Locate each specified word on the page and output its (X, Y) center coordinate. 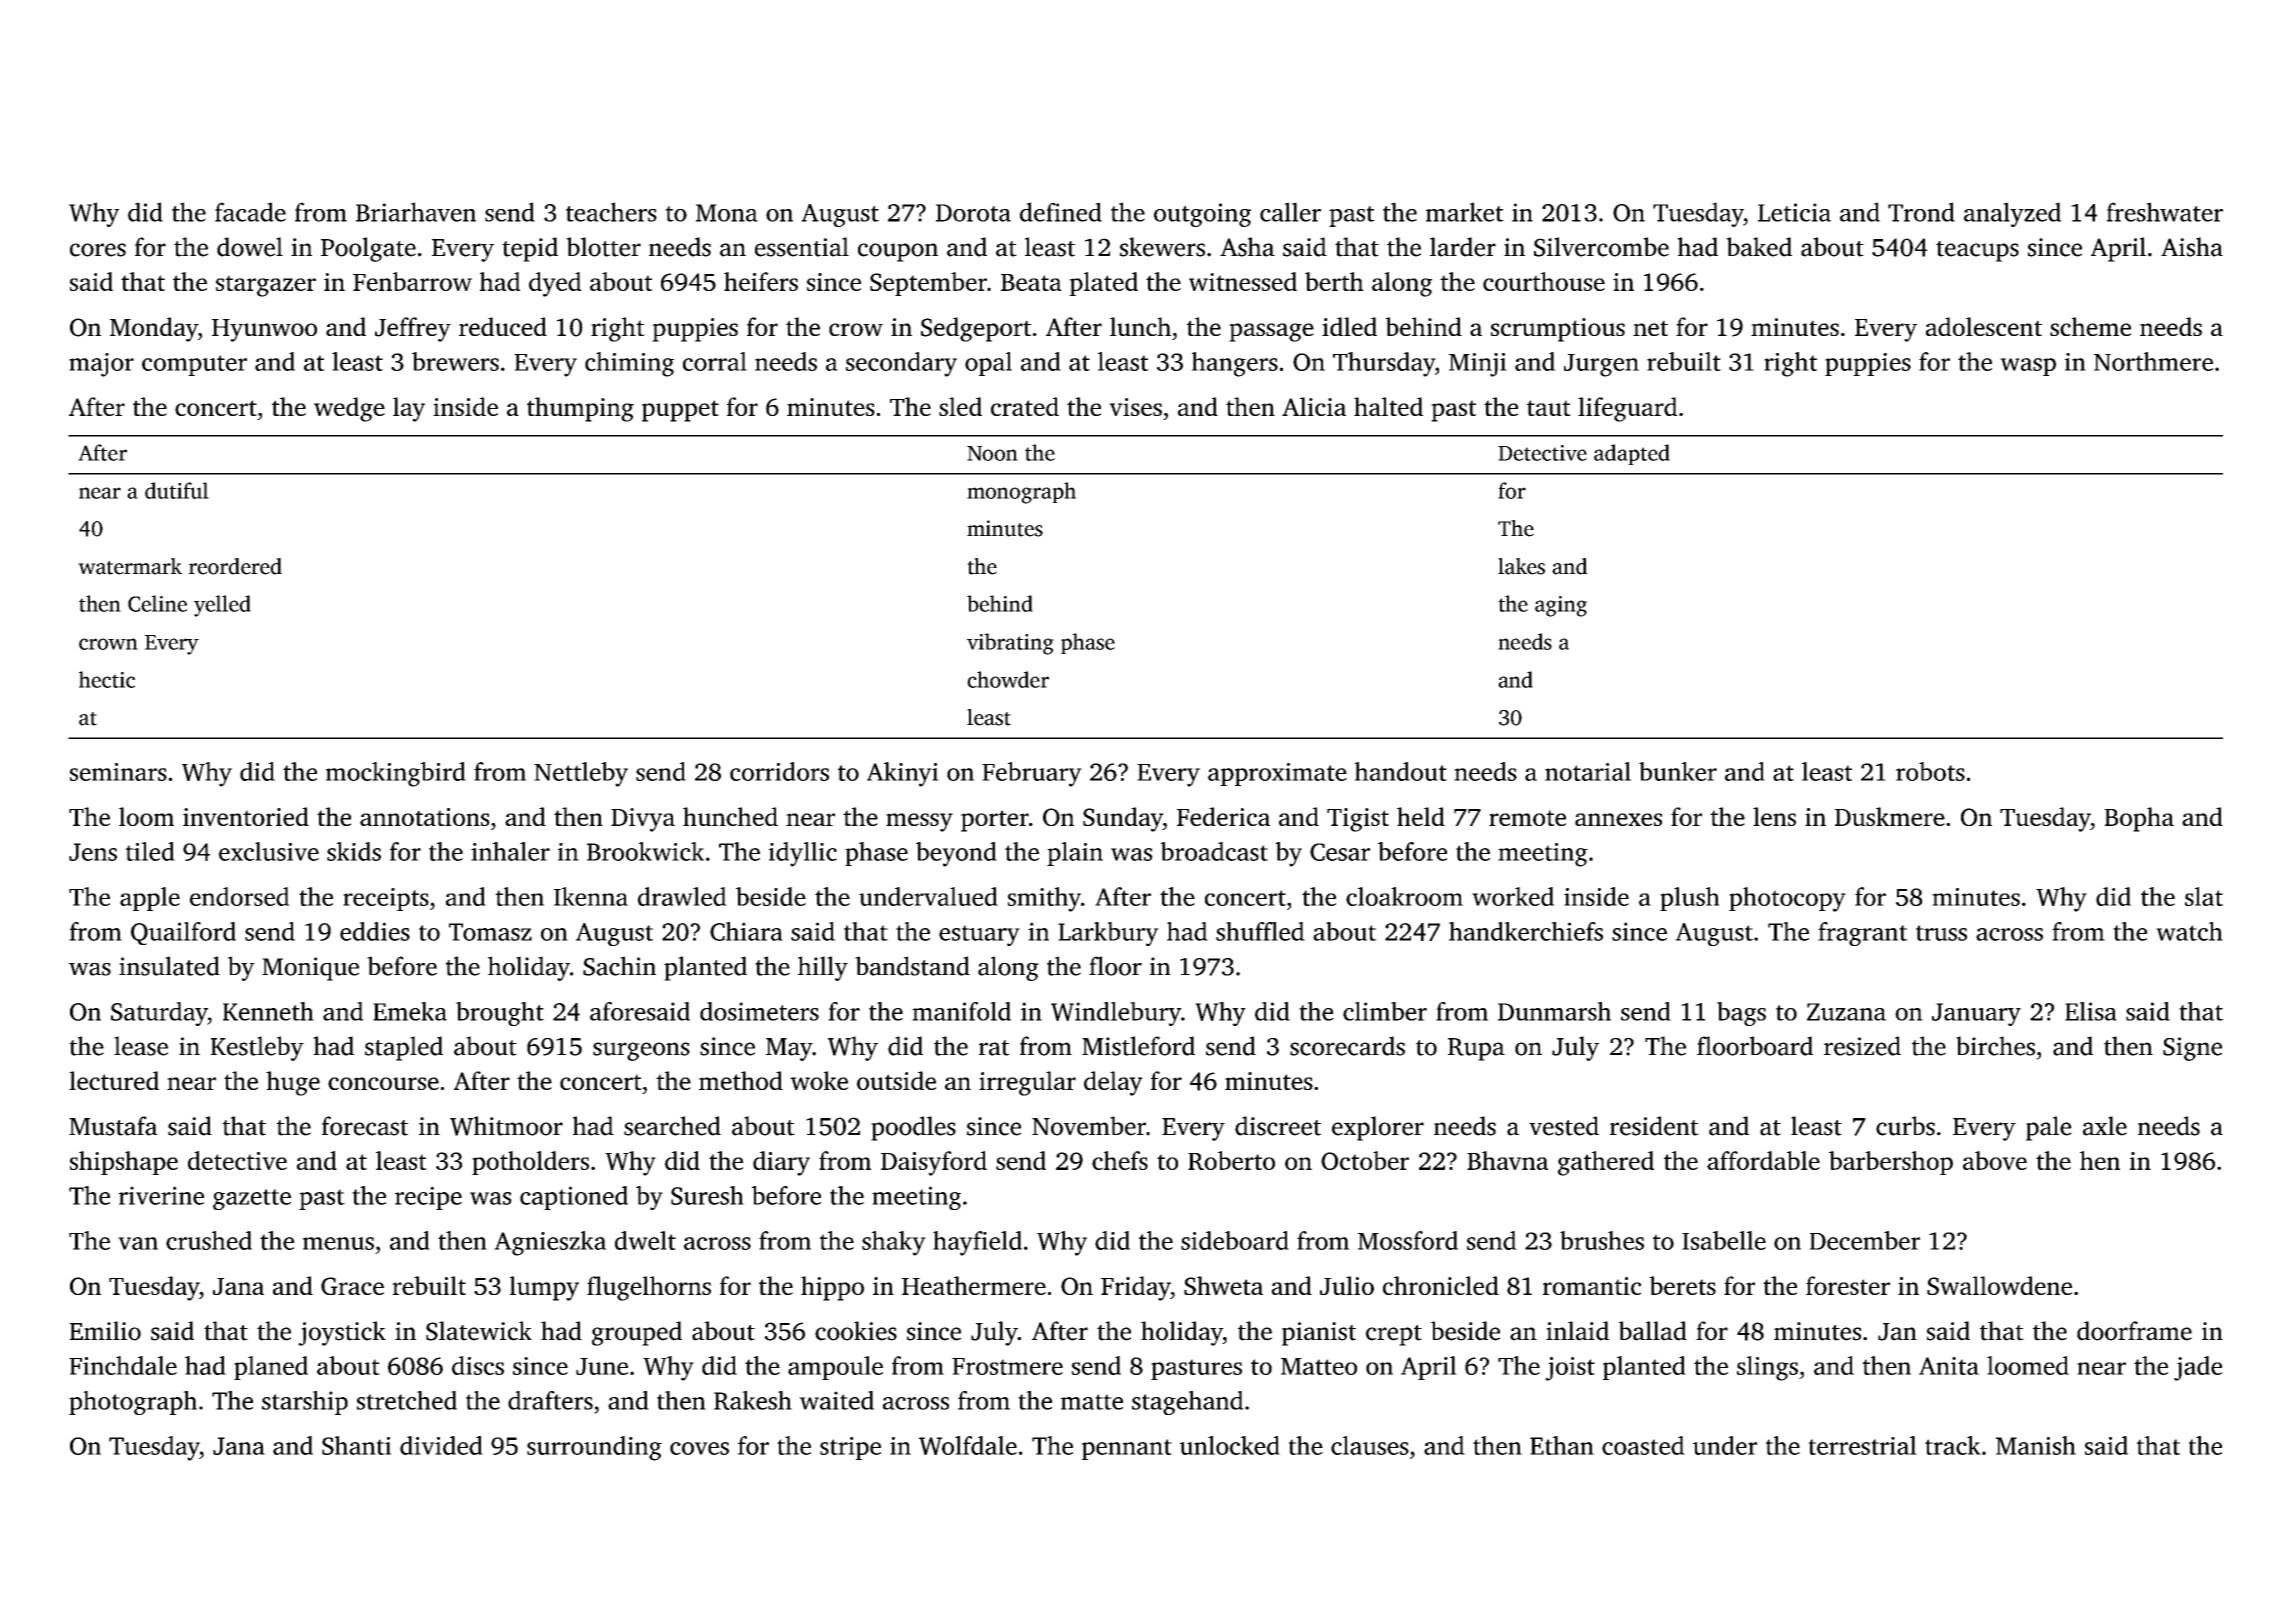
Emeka (410, 1011)
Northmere (2153, 361)
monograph (1021, 493)
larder (1463, 247)
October (1365, 1160)
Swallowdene (1999, 1285)
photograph (133, 1403)
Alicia (1314, 406)
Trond (1921, 212)
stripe (850, 1448)
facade (250, 212)
